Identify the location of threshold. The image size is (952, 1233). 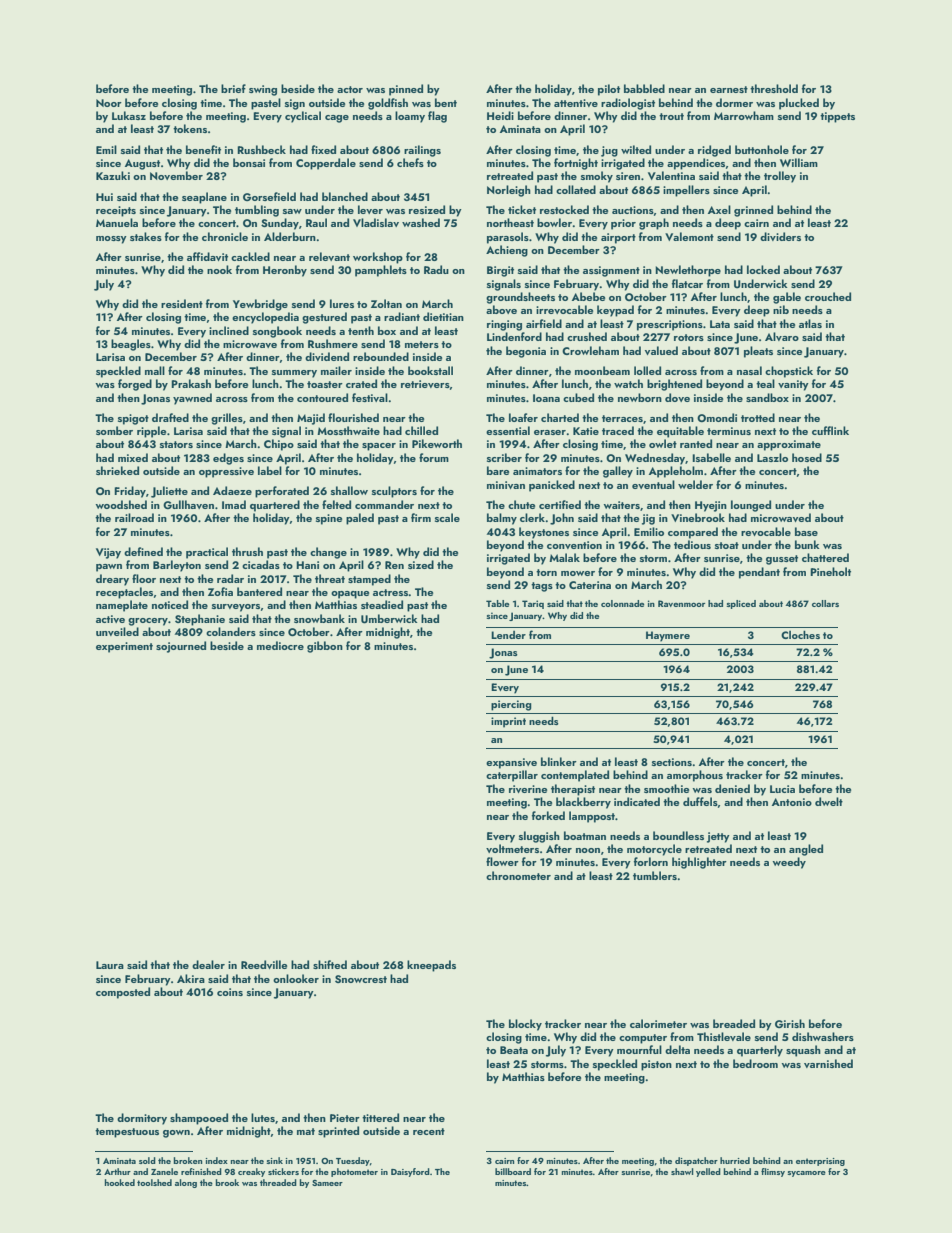
(774, 88).
